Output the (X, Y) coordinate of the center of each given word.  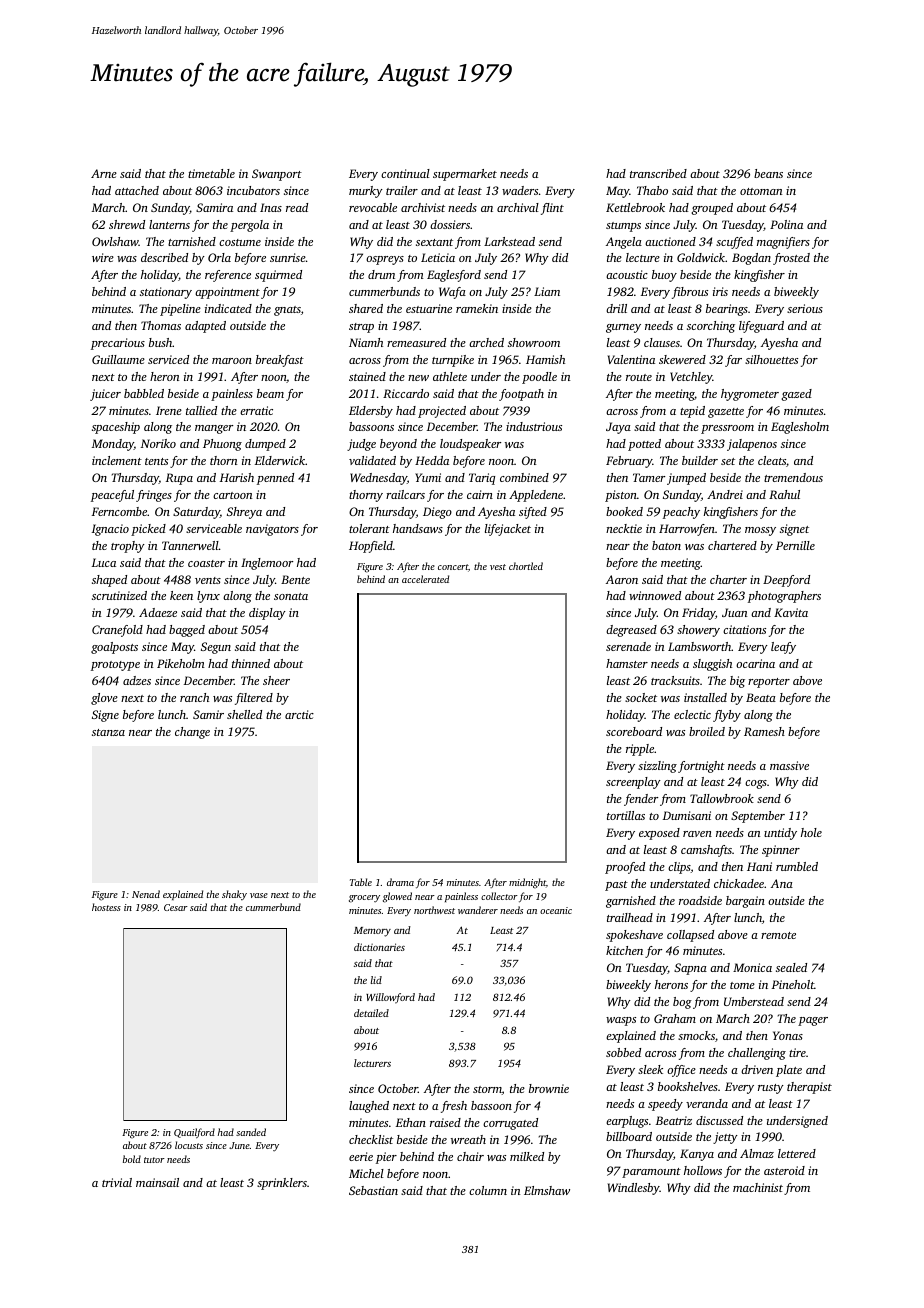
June (239, 1145)
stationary (166, 293)
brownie (549, 1088)
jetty (725, 1138)
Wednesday (378, 479)
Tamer (649, 477)
